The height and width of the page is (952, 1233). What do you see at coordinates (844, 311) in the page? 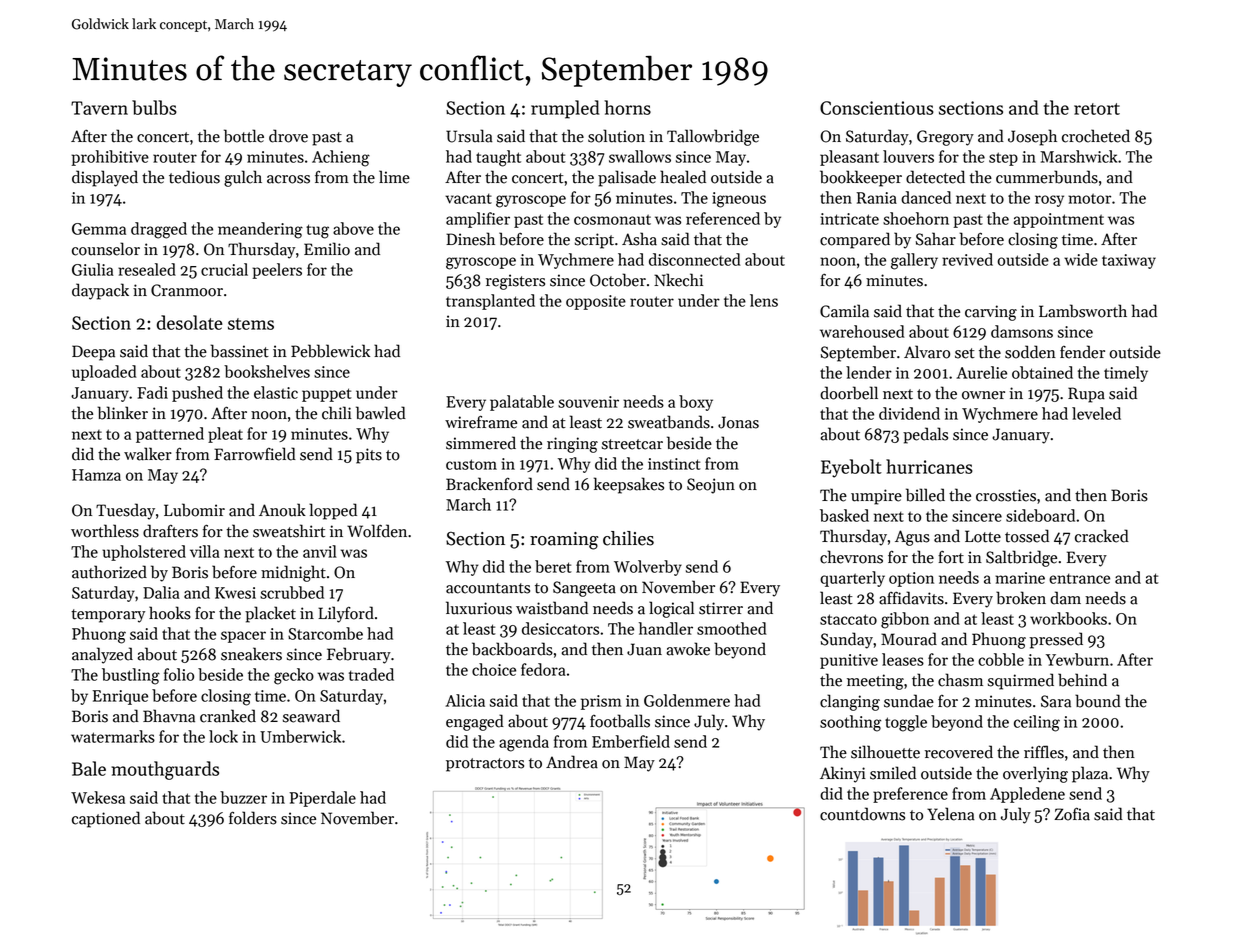
I see `Camila` at bounding box center [844, 311].
